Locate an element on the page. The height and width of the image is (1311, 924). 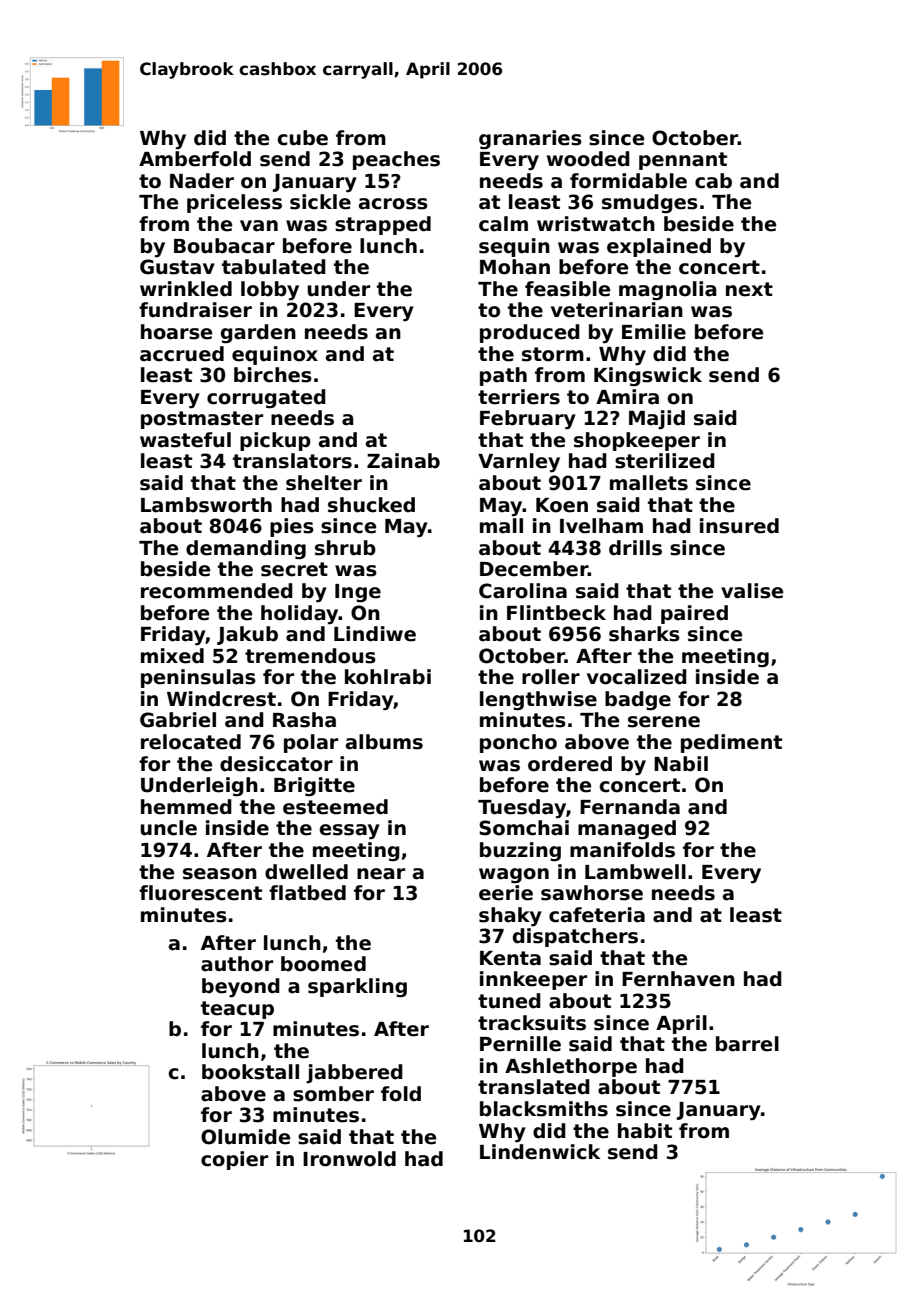
copier is located at coordinates (234, 1160).
